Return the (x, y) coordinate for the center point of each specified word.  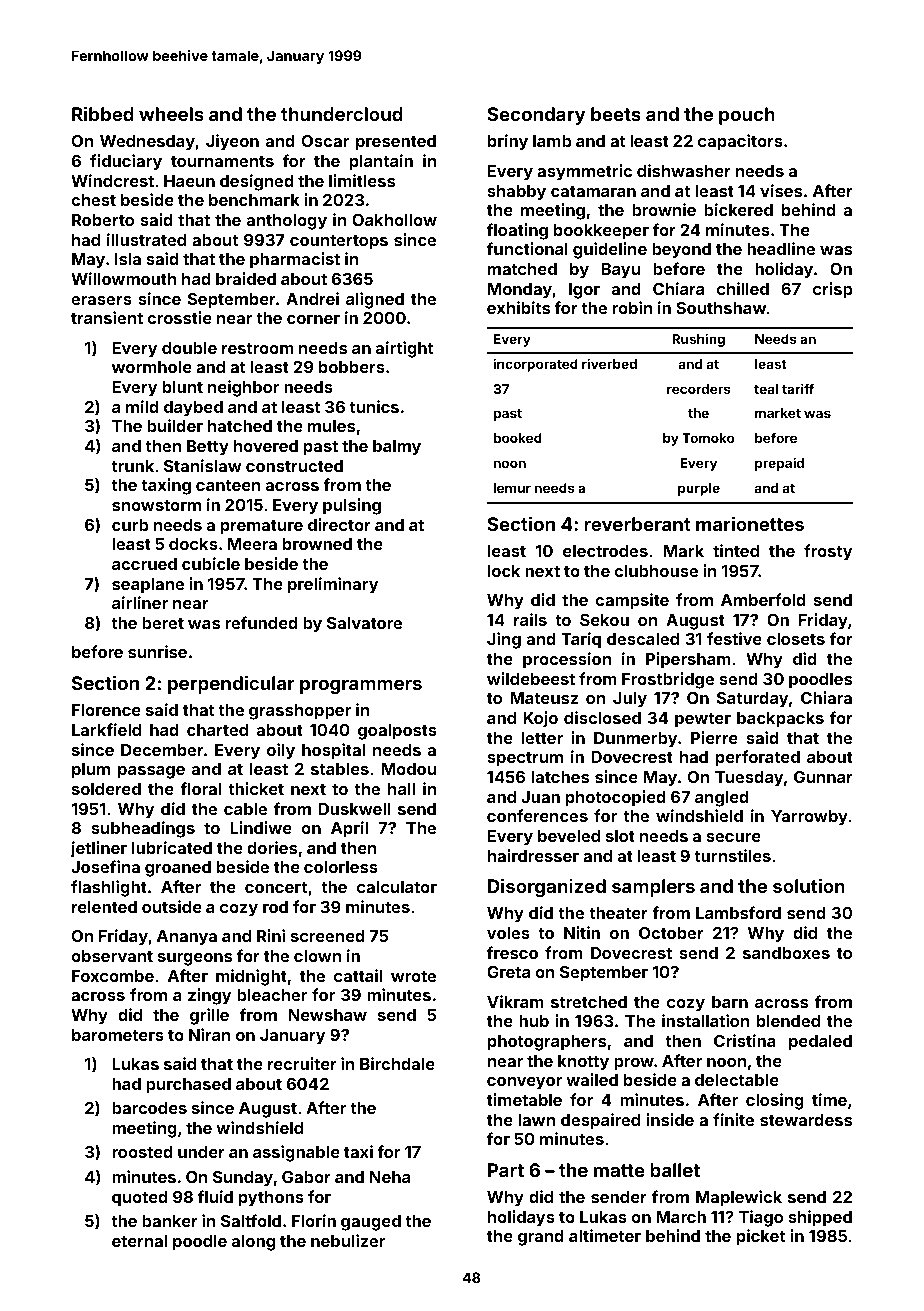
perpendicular (231, 684)
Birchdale (397, 1063)
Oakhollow (394, 220)
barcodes (149, 1108)
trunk (132, 466)
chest (93, 200)
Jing (504, 640)
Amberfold (763, 599)
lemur (512, 488)
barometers (118, 1035)
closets (796, 639)
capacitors (740, 142)
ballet (675, 1170)
